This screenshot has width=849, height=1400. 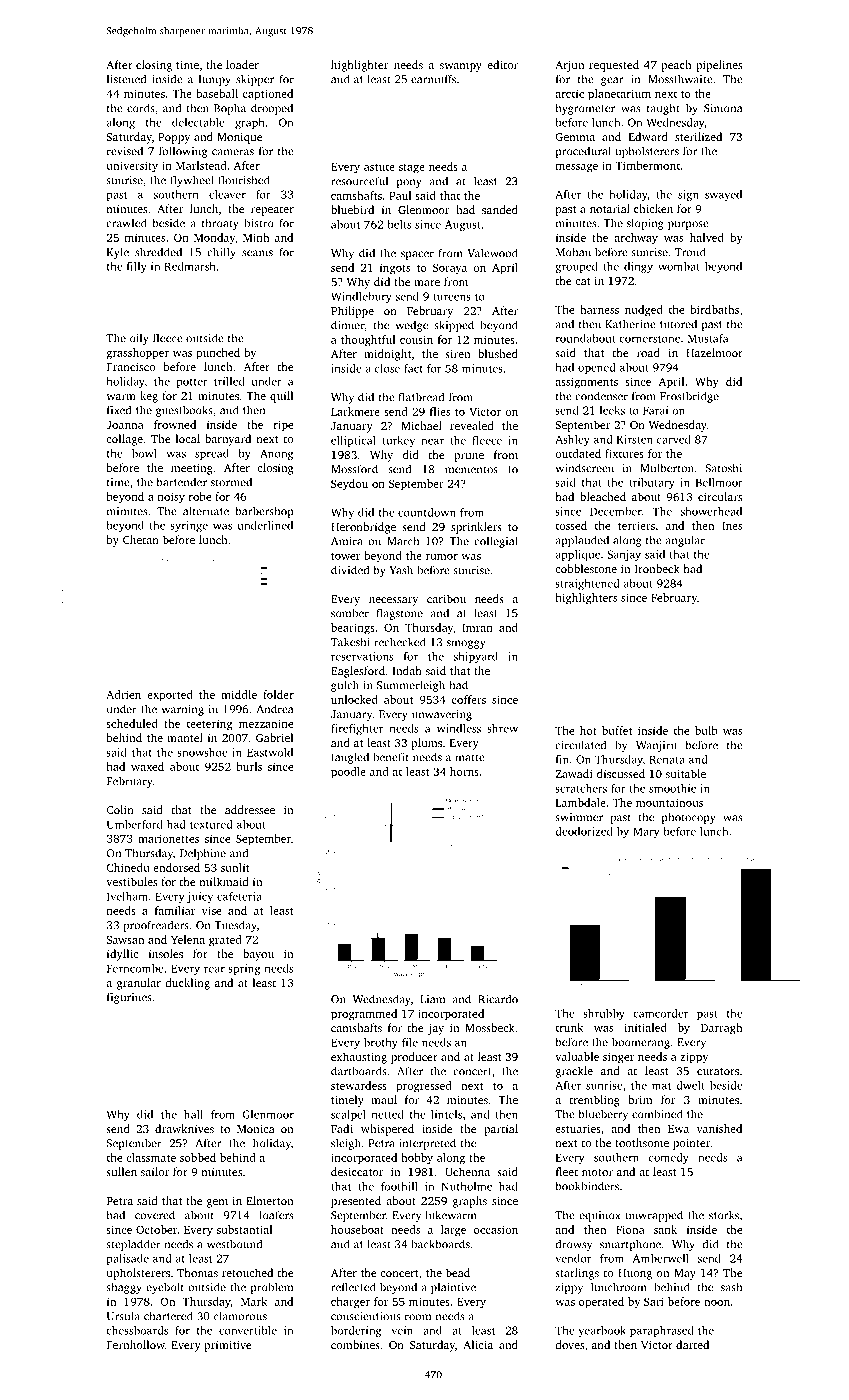 I want to click on frowned, so click(x=175, y=424).
